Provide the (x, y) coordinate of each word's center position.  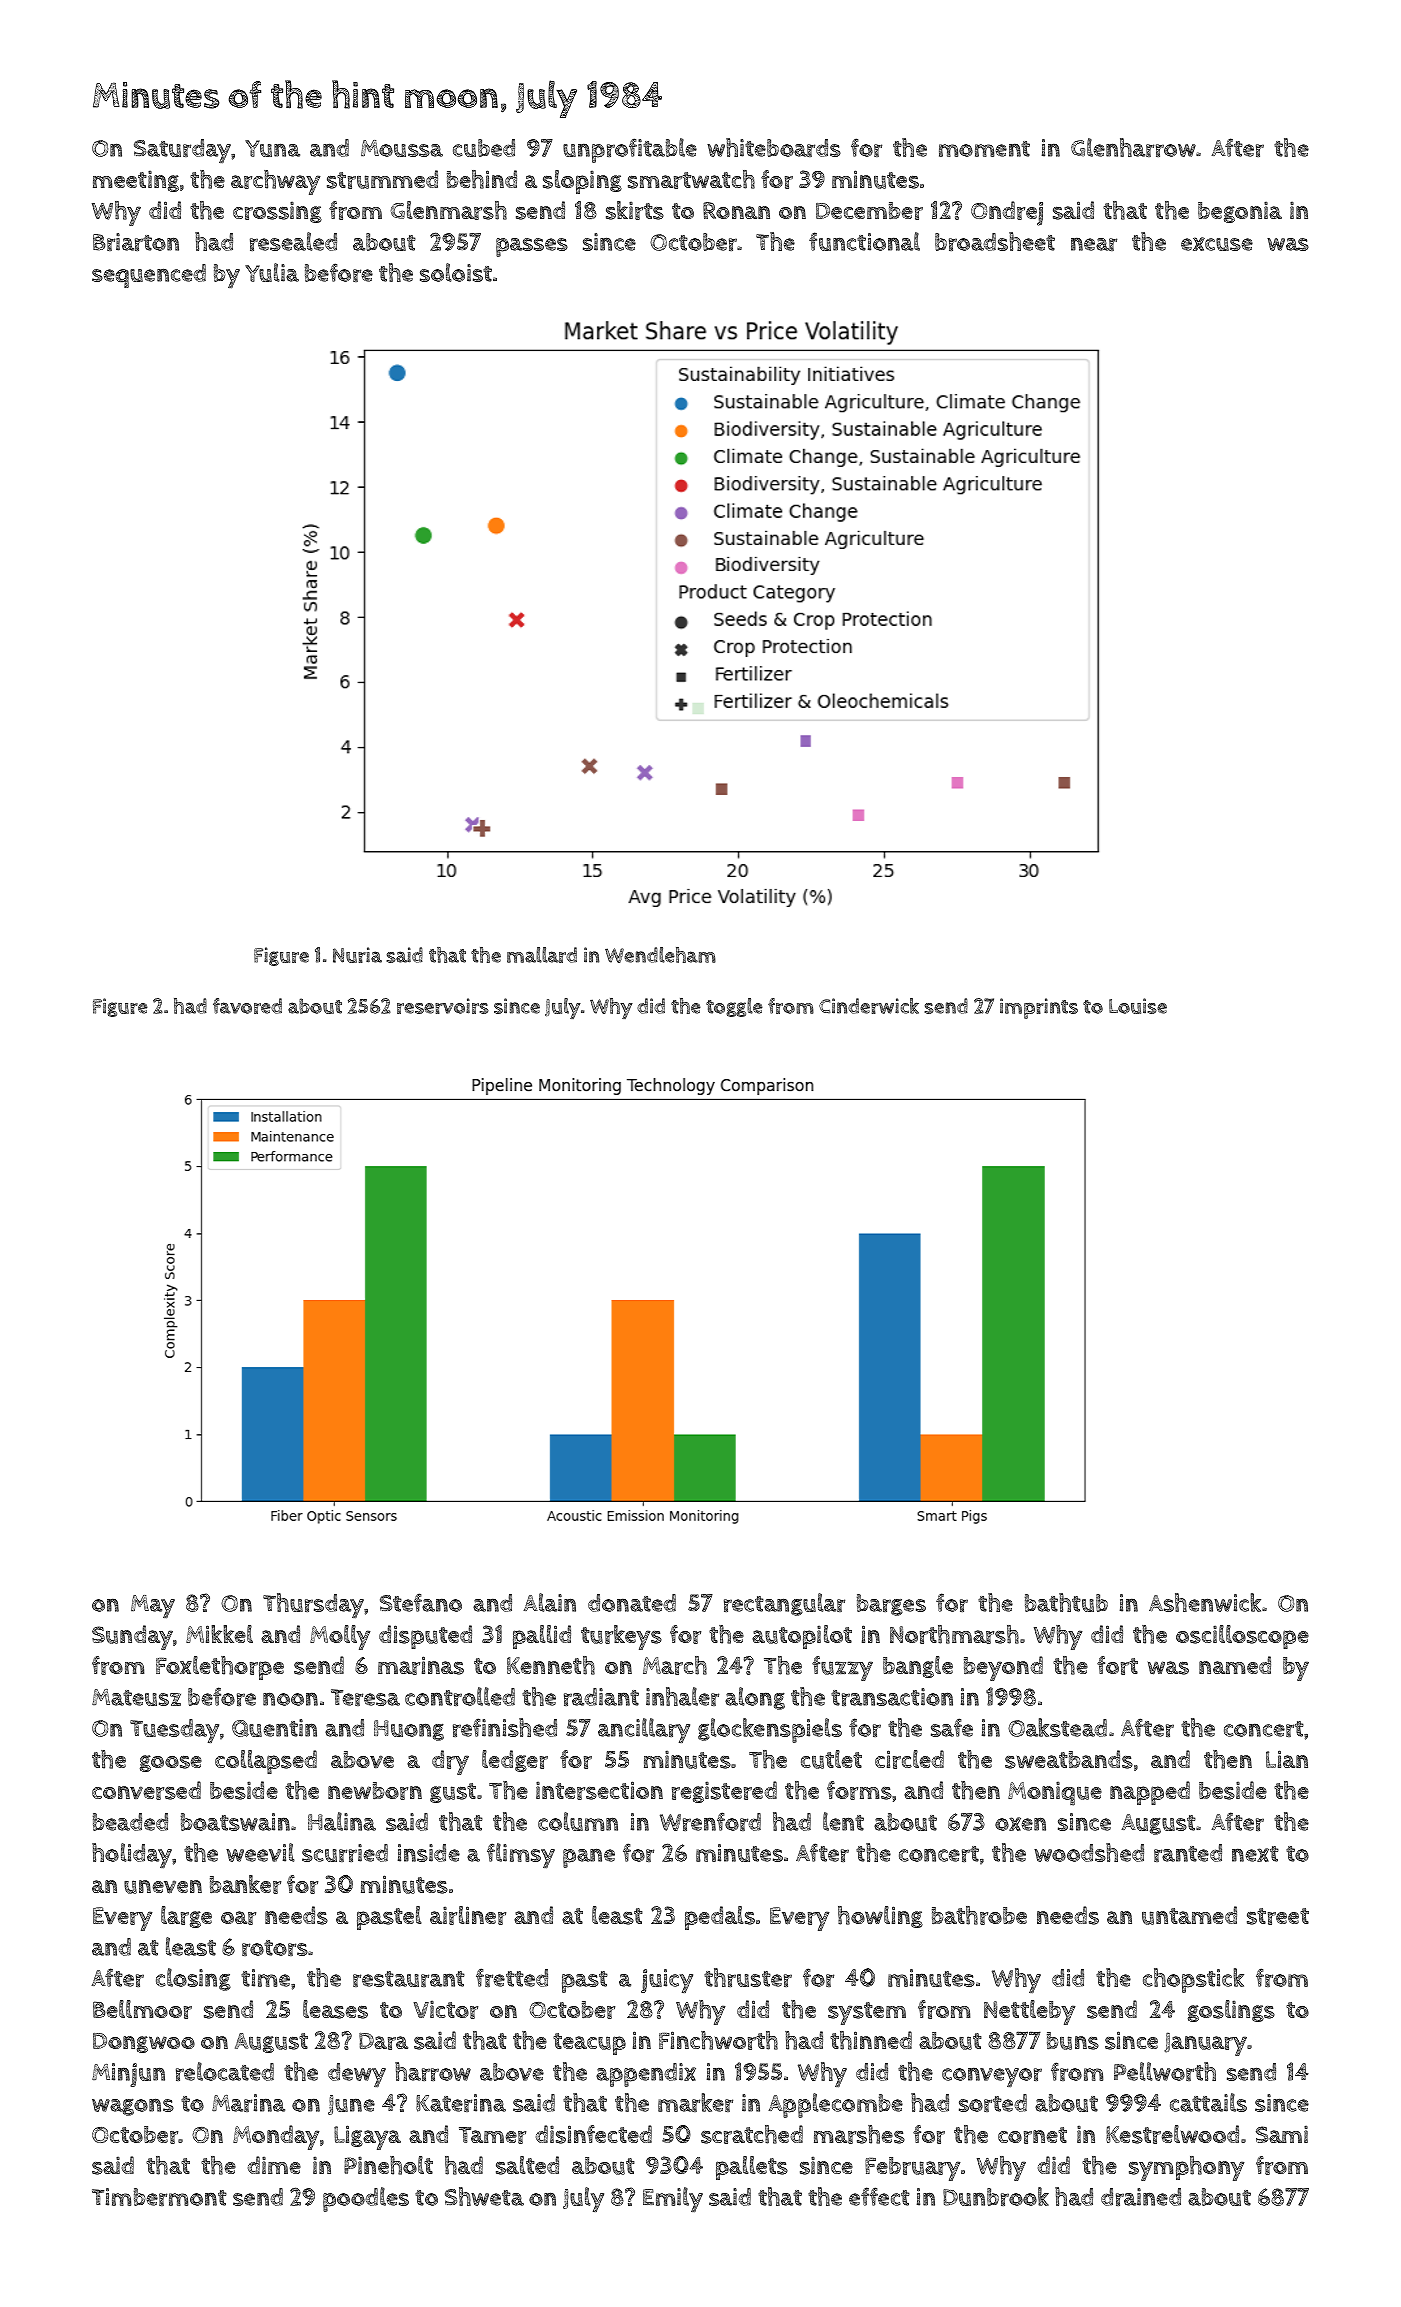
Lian (1287, 1759)
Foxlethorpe (220, 1668)
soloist (456, 272)
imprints (1039, 1008)
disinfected (594, 2134)
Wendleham (660, 955)
